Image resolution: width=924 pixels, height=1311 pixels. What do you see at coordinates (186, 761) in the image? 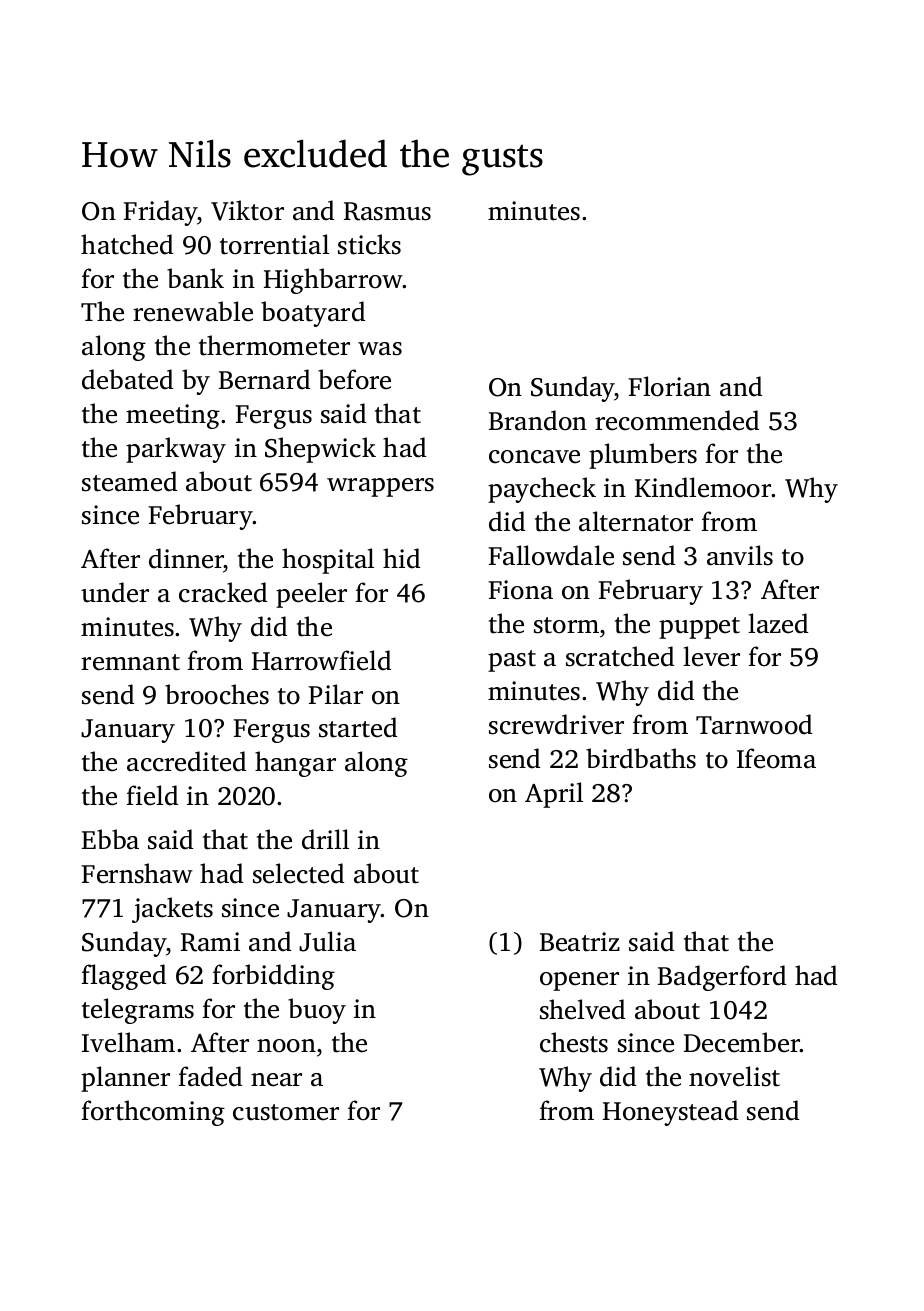
I see `accredited` at bounding box center [186, 761].
